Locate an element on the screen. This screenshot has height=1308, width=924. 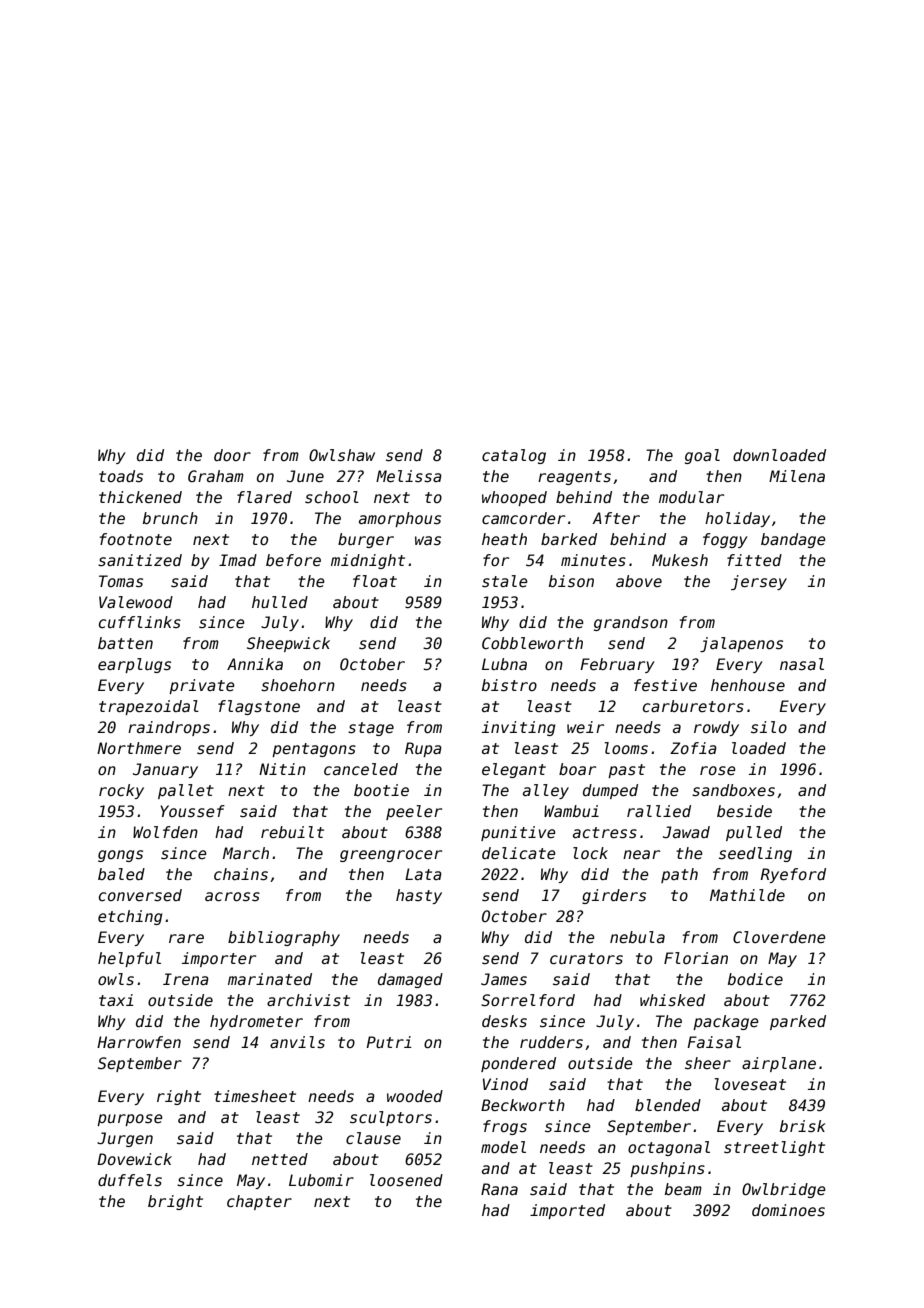
duffels is located at coordinates (130, 1180).
